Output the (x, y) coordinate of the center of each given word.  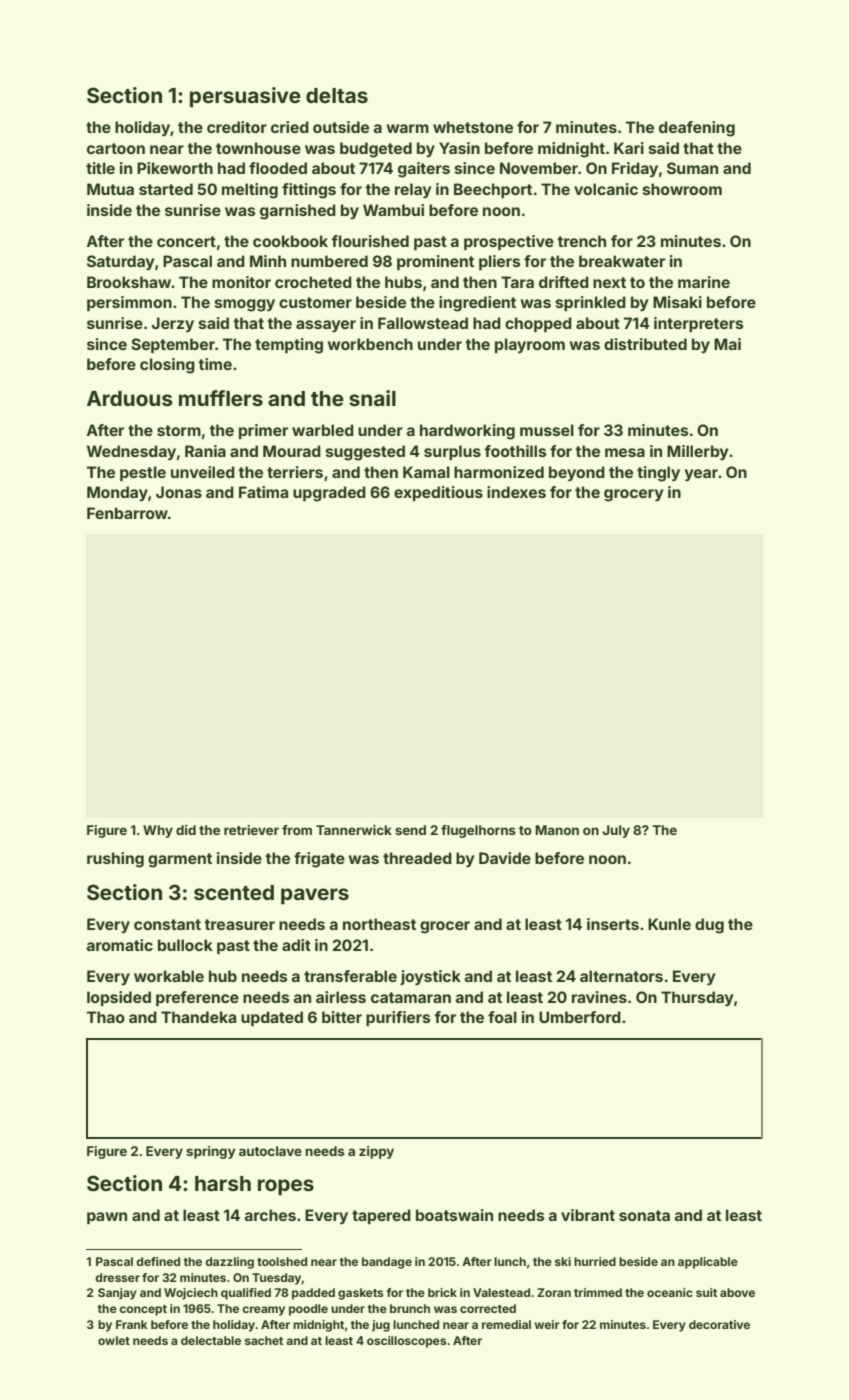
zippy (376, 1152)
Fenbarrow (127, 513)
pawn (107, 1218)
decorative (719, 1324)
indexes (516, 492)
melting (250, 191)
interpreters (698, 324)
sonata (644, 1215)
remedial (506, 1324)
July (616, 831)
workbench (370, 344)
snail (372, 398)
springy (211, 1152)
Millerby (697, 452)
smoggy (245, 305)
